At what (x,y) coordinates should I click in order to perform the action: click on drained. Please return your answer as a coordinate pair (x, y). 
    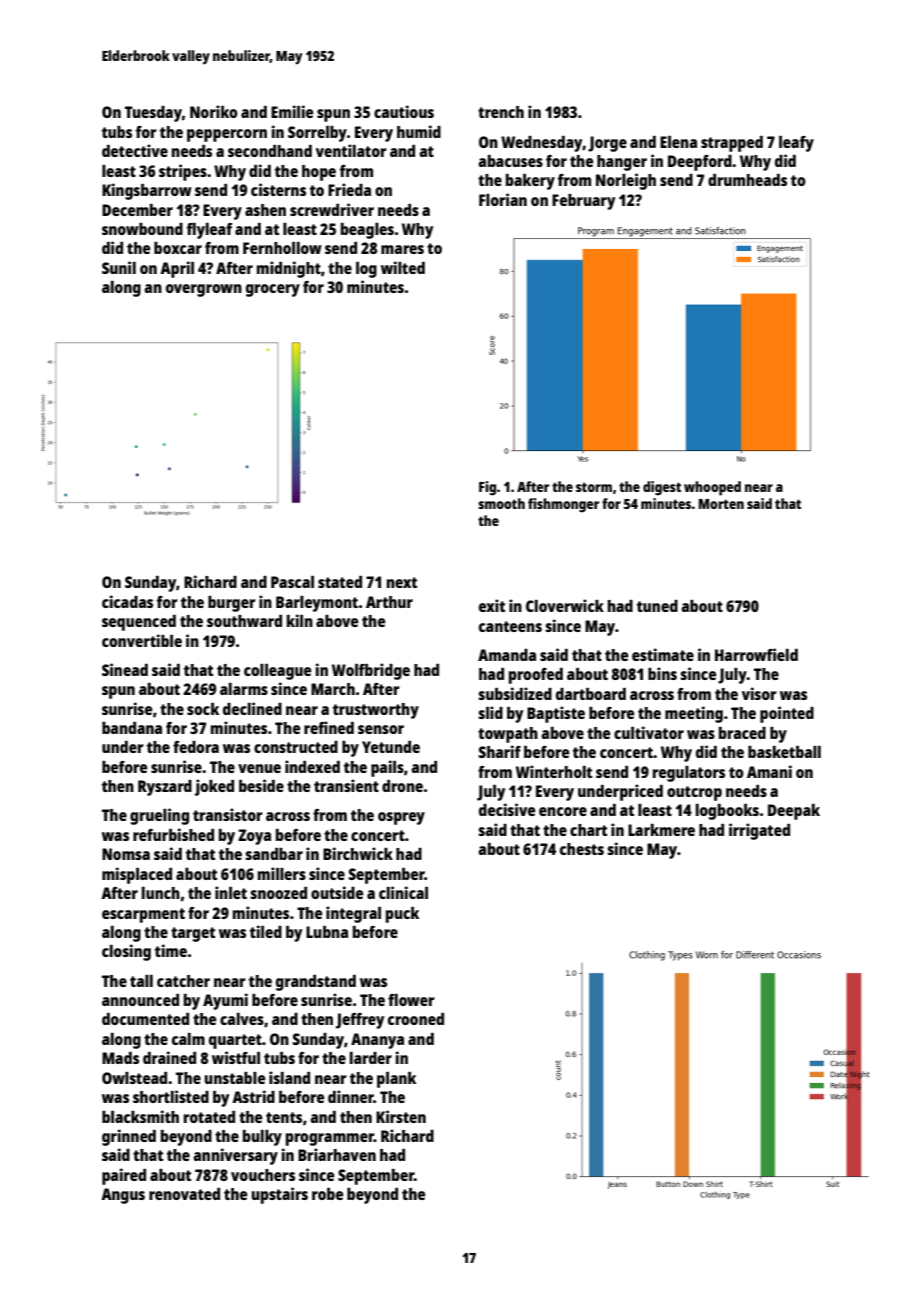
    Looking at the image, I should click on (169, 1057).
